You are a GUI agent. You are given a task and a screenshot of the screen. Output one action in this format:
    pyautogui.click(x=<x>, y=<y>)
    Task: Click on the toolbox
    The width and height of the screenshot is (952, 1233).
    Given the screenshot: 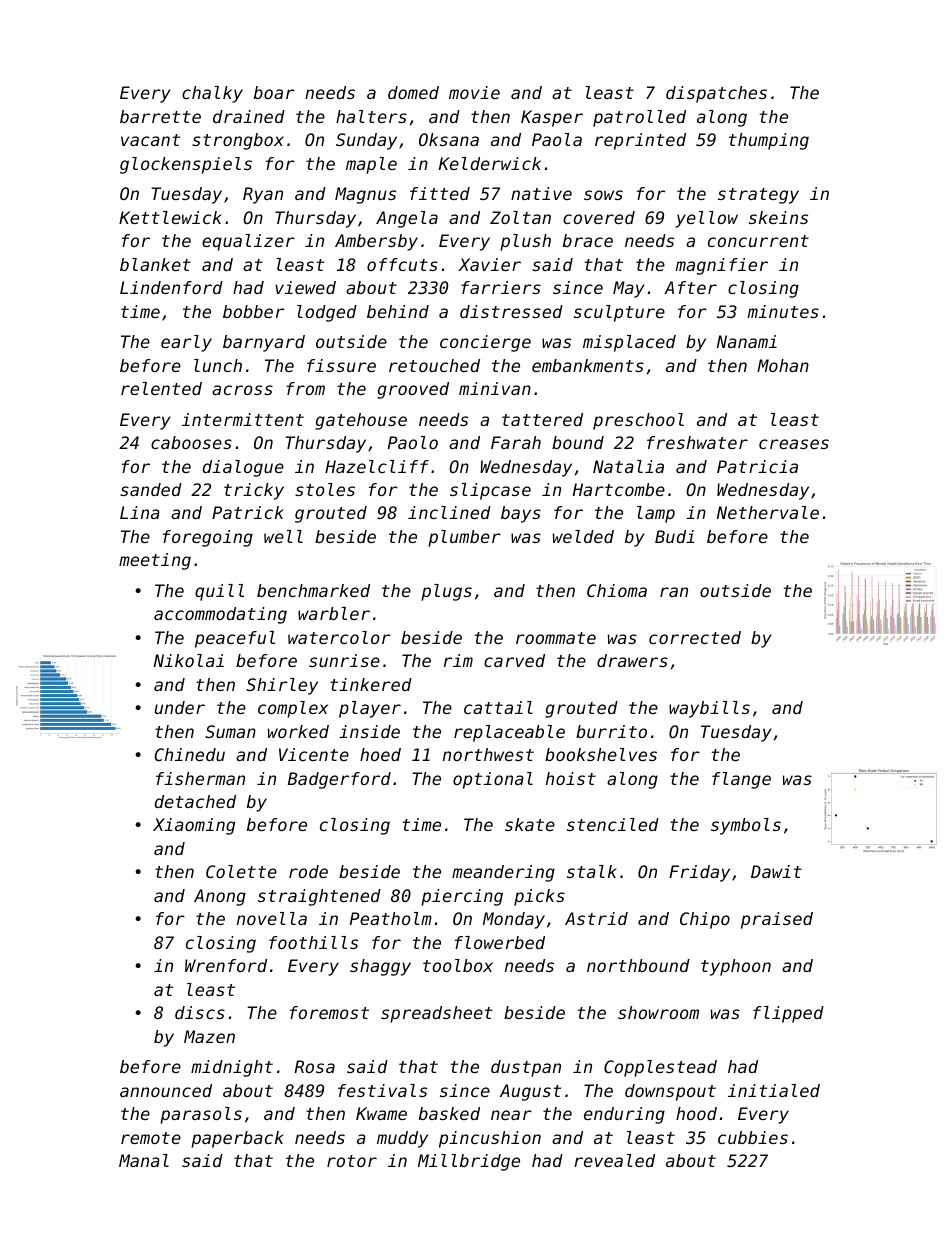 What is the action you would take?
    pyautogui.click(x=458, y=965)
